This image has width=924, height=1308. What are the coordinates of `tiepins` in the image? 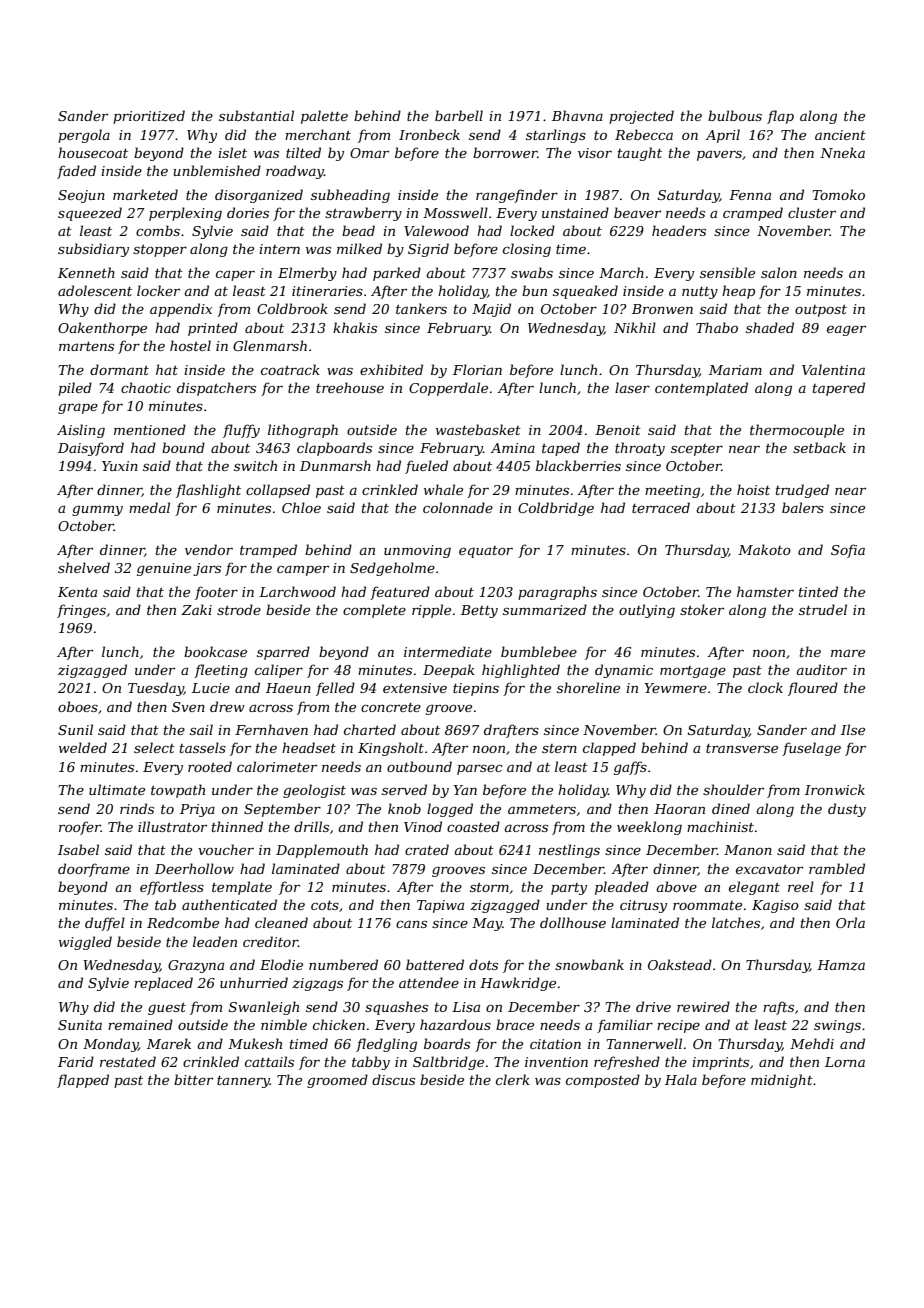 It's located at (476, 689).
